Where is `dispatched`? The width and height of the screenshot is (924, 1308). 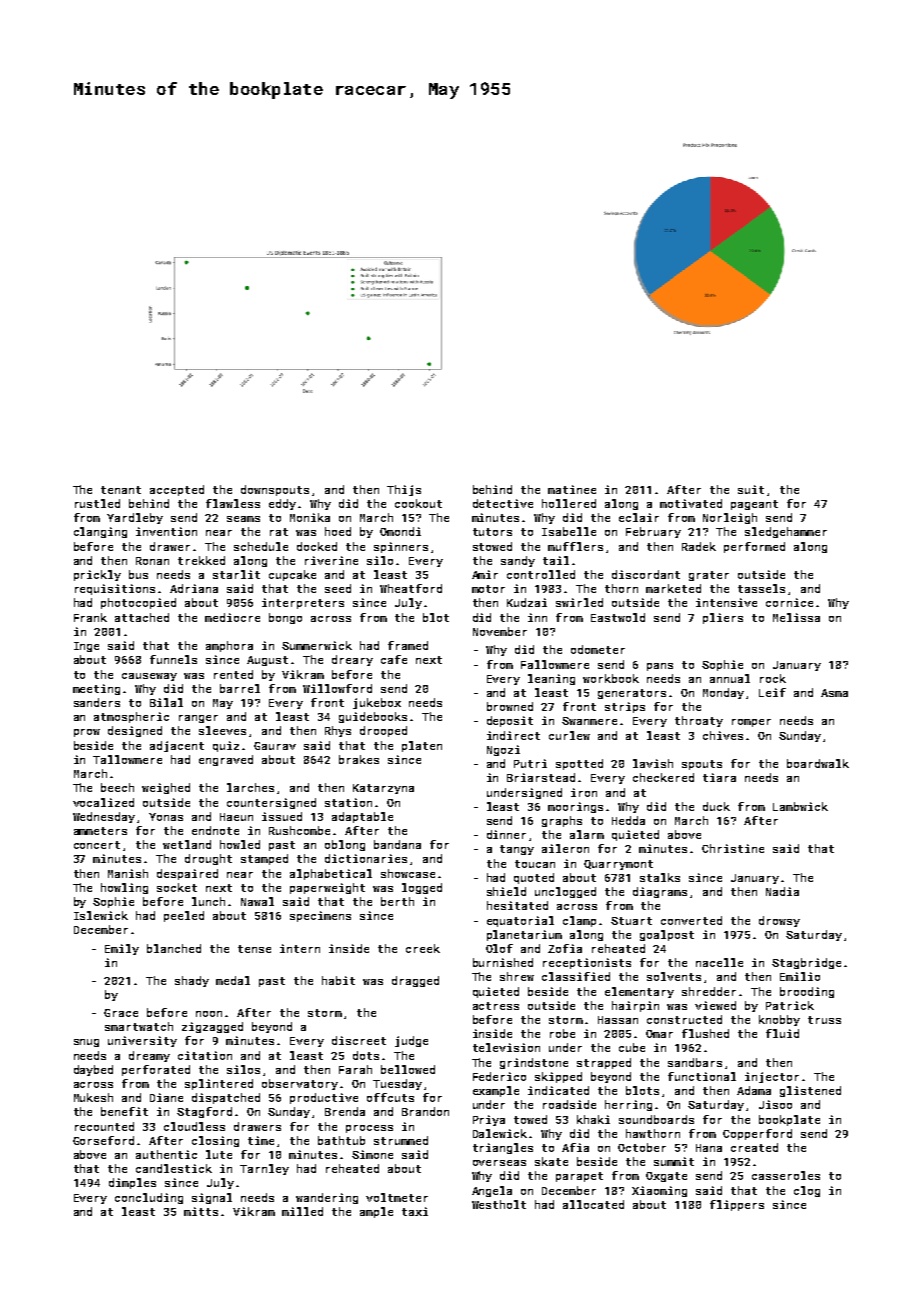 dispatched is located at coordinates (226, 1098).
